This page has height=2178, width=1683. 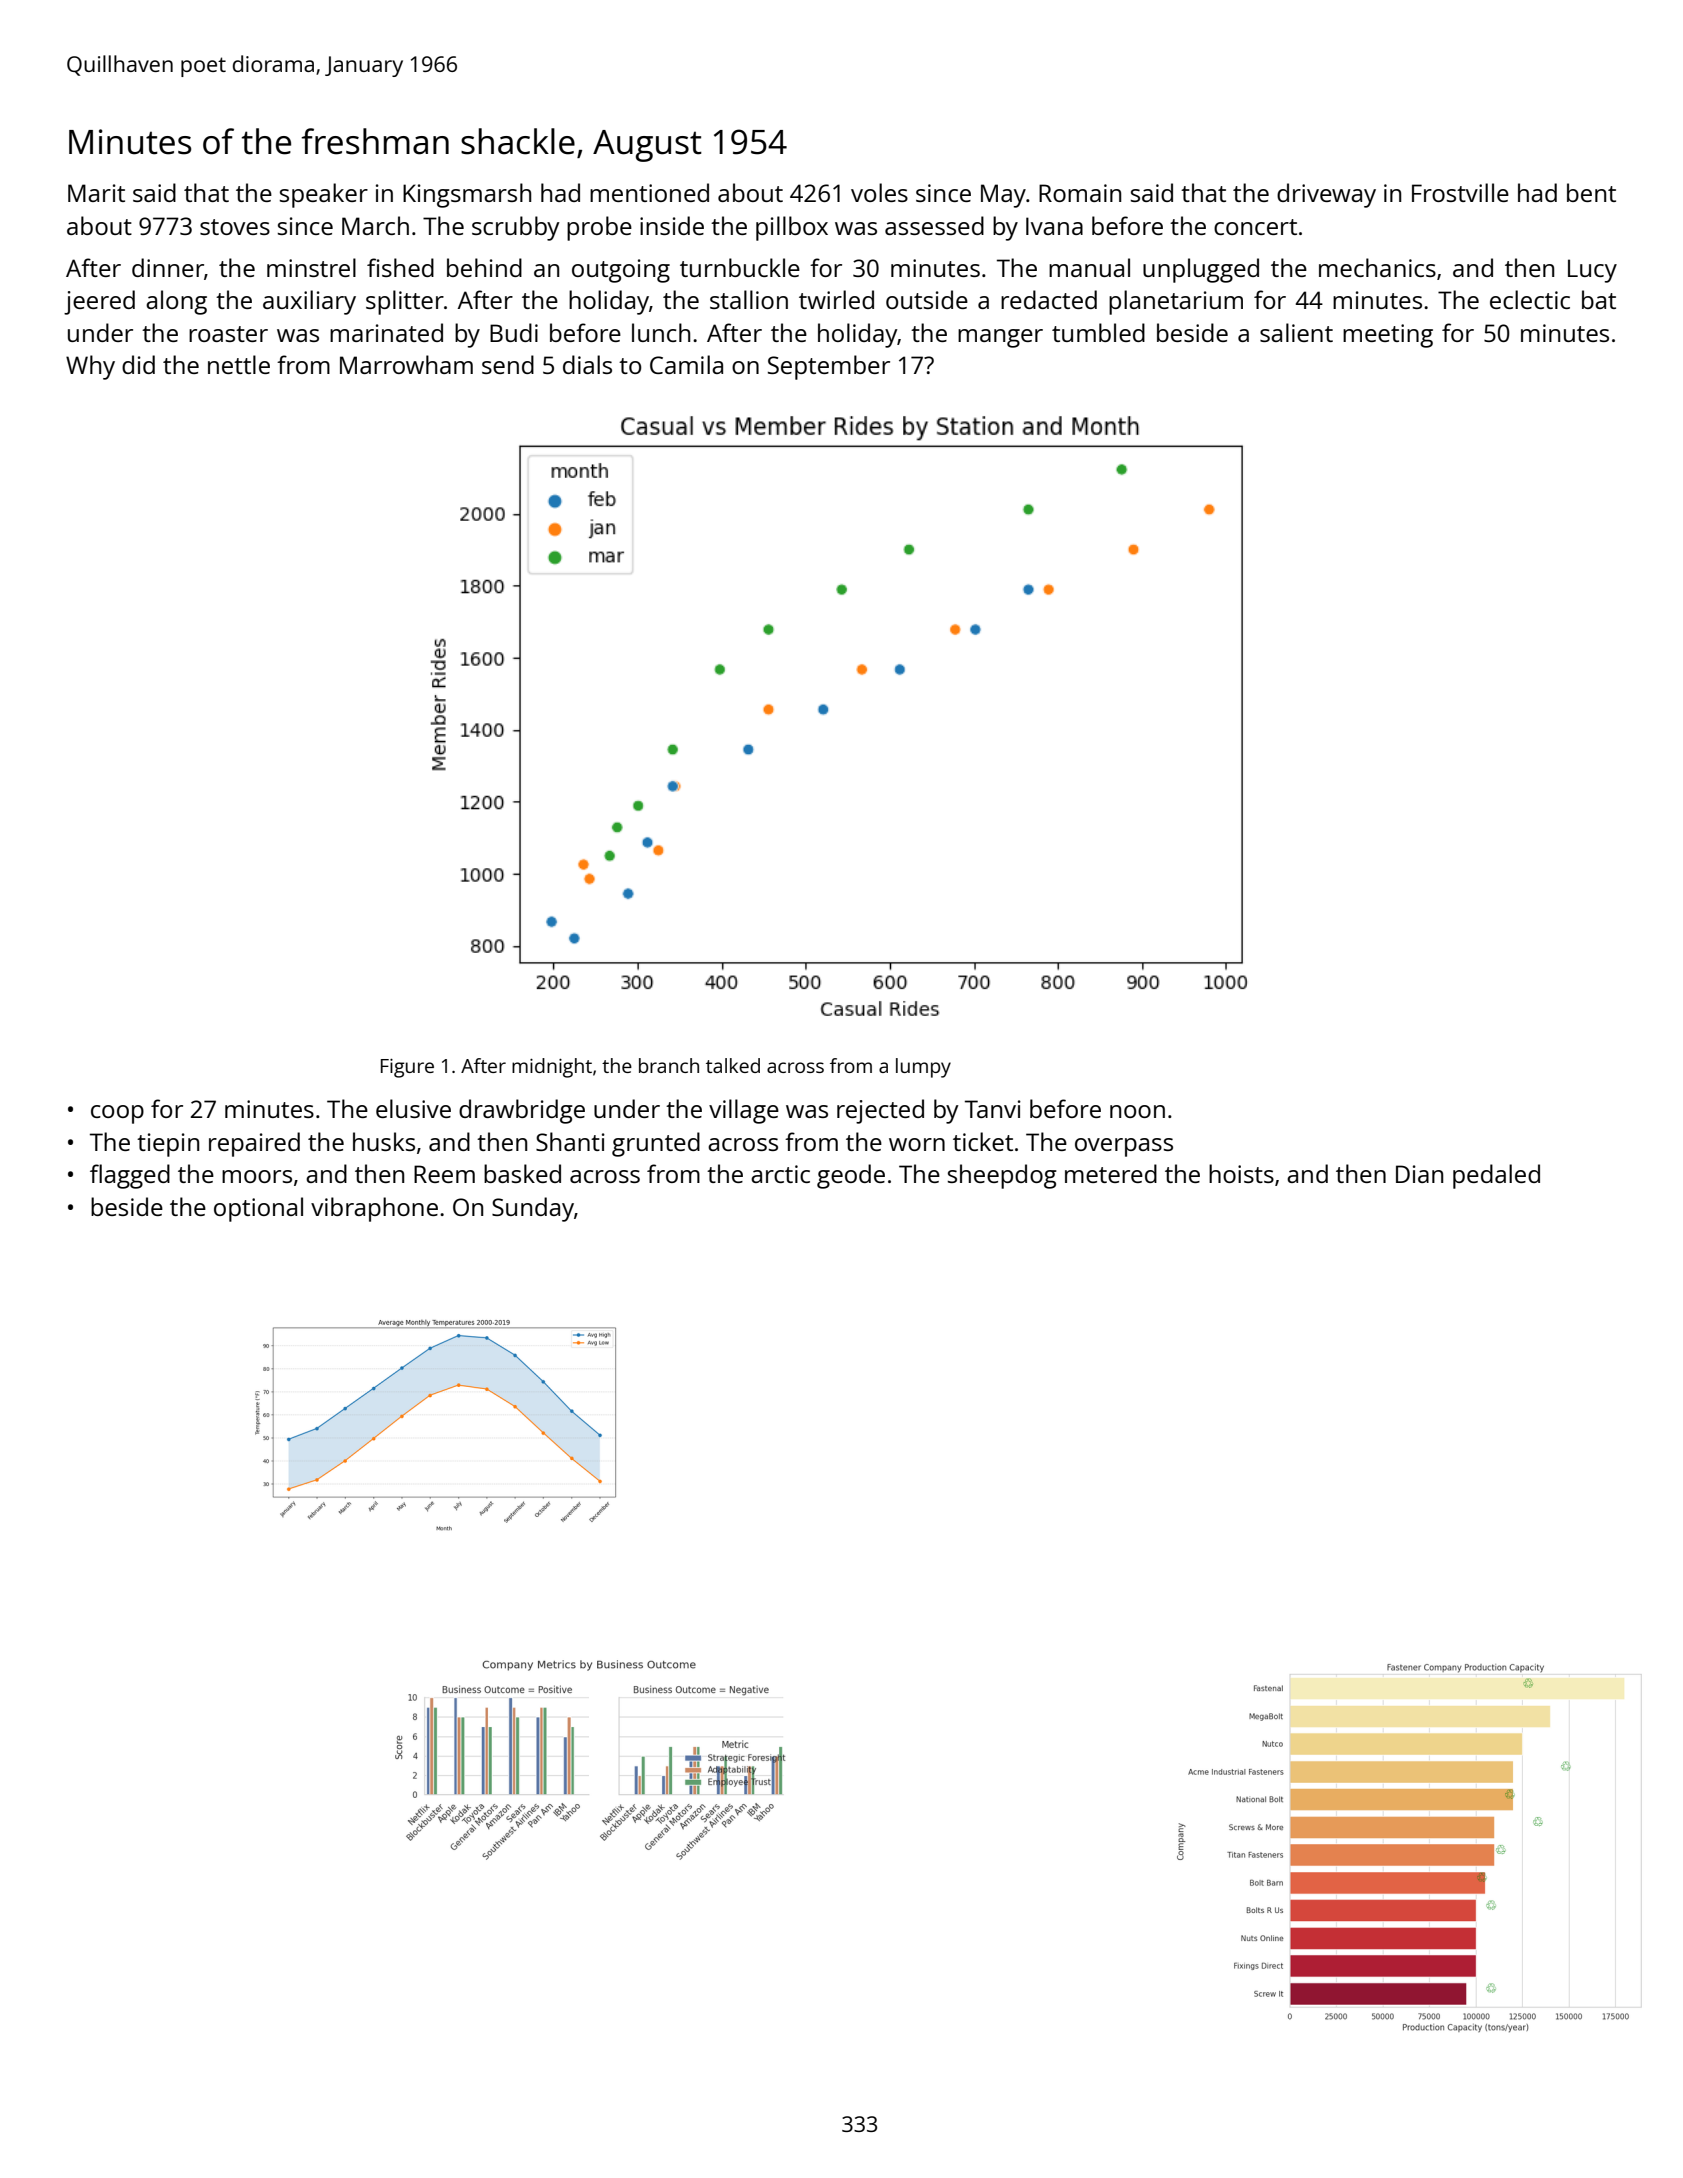 I want to click on pedaled, so click(x=1496, y=1176).
